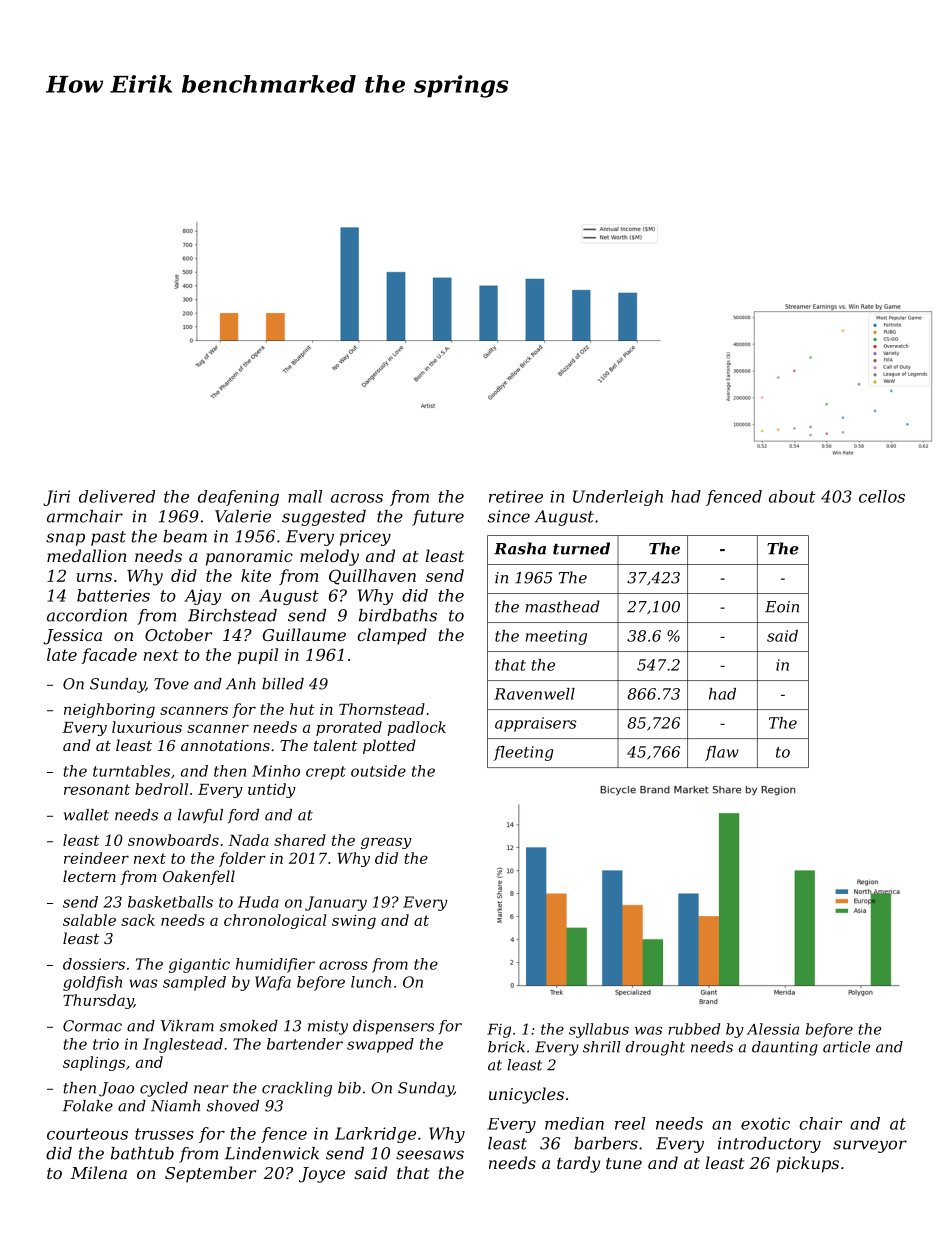 This screenshot has width=952, height=1233. Describe the element at coordinates (99, 1172) in the screenshot. I see `Milena` at that location.
